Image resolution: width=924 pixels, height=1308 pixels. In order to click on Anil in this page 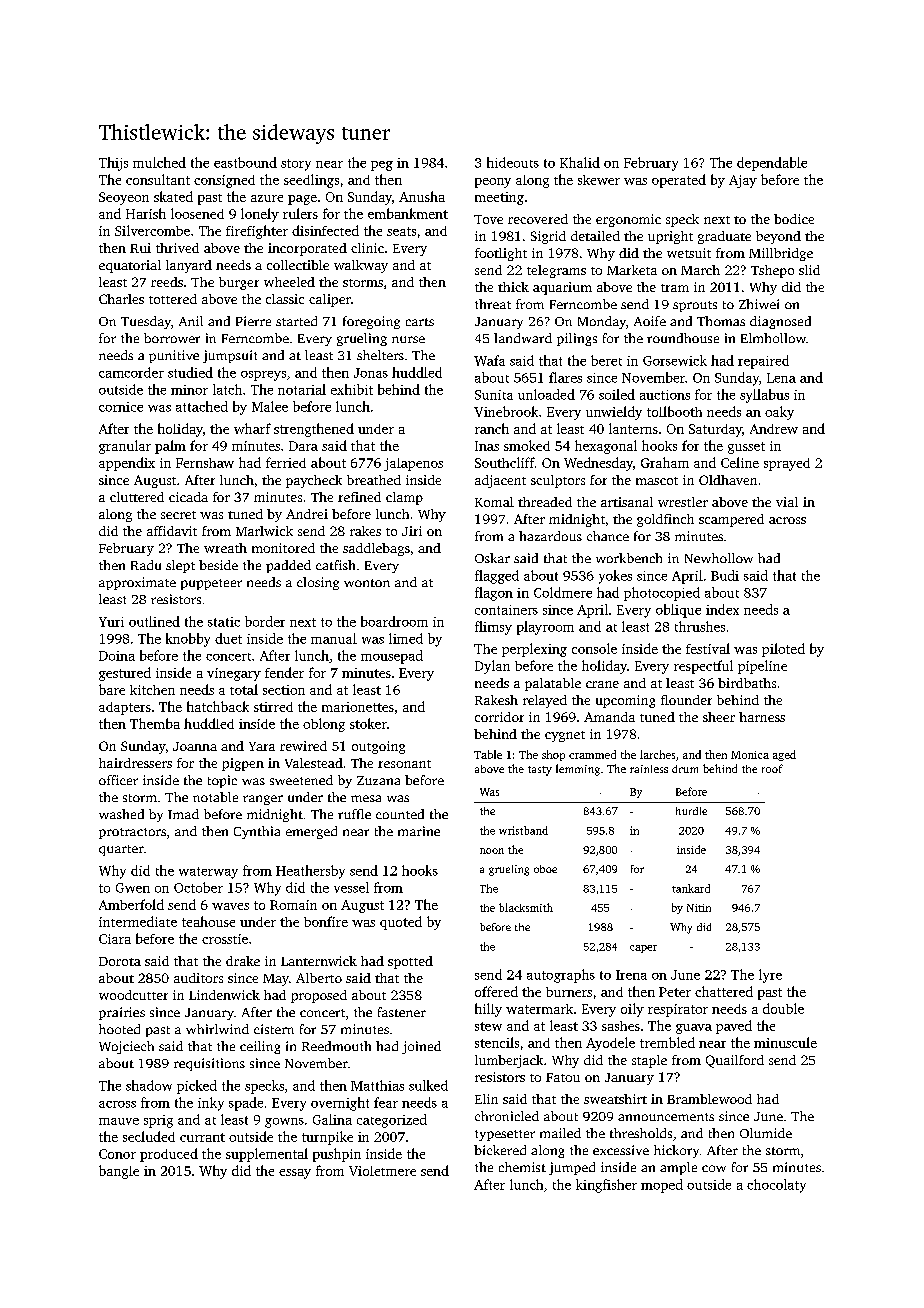, I will do `click(191, 321)`.
